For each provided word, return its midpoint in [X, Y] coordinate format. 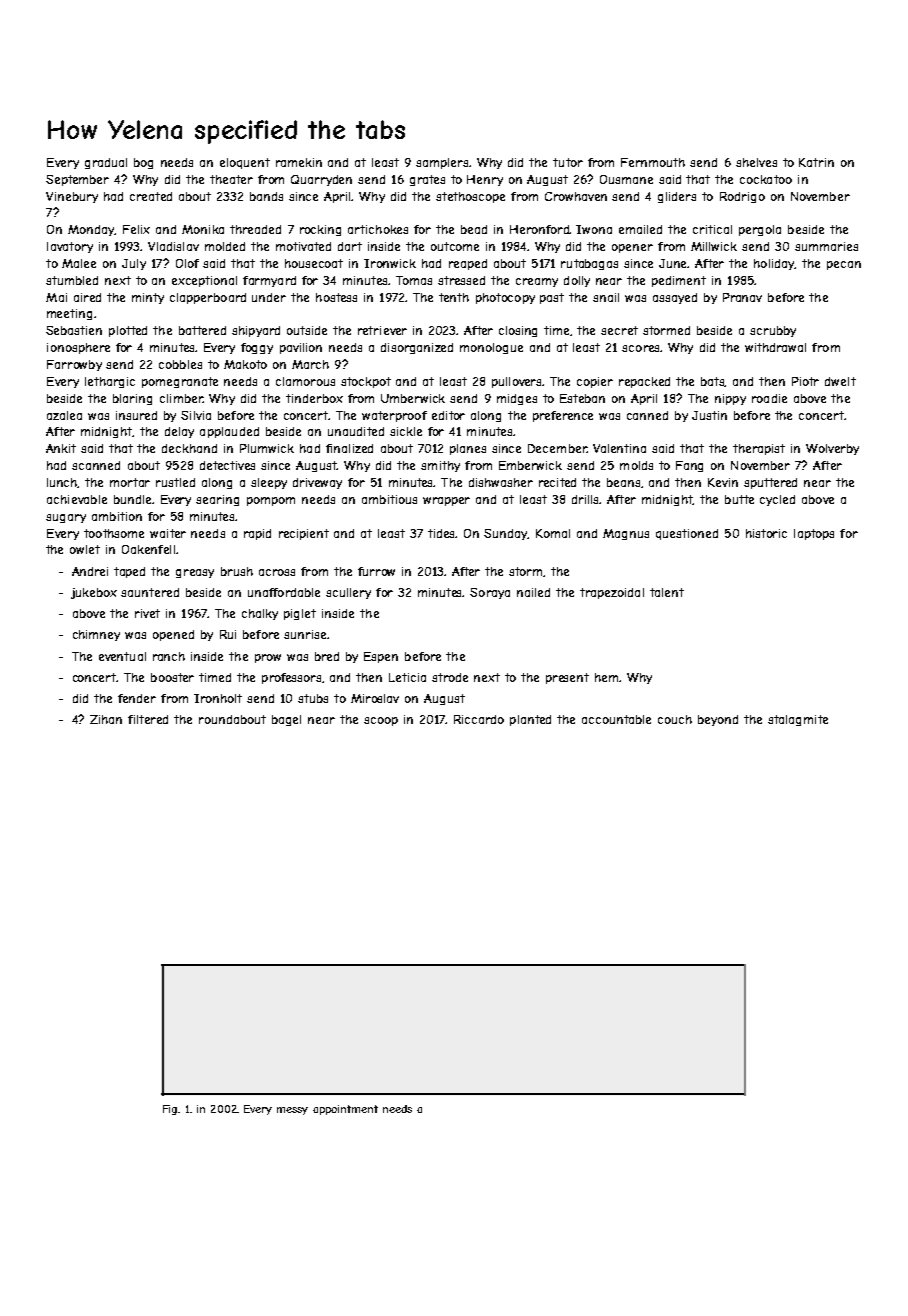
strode [450, 677]
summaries [826, 246]
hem [606, 677]
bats [713, 382]
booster [172, 677]
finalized [349, 448]
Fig [170, 1110]
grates [427, 180]
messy [292, 1111]
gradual [106, 163]
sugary [66, 518]
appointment [345, 1110]
